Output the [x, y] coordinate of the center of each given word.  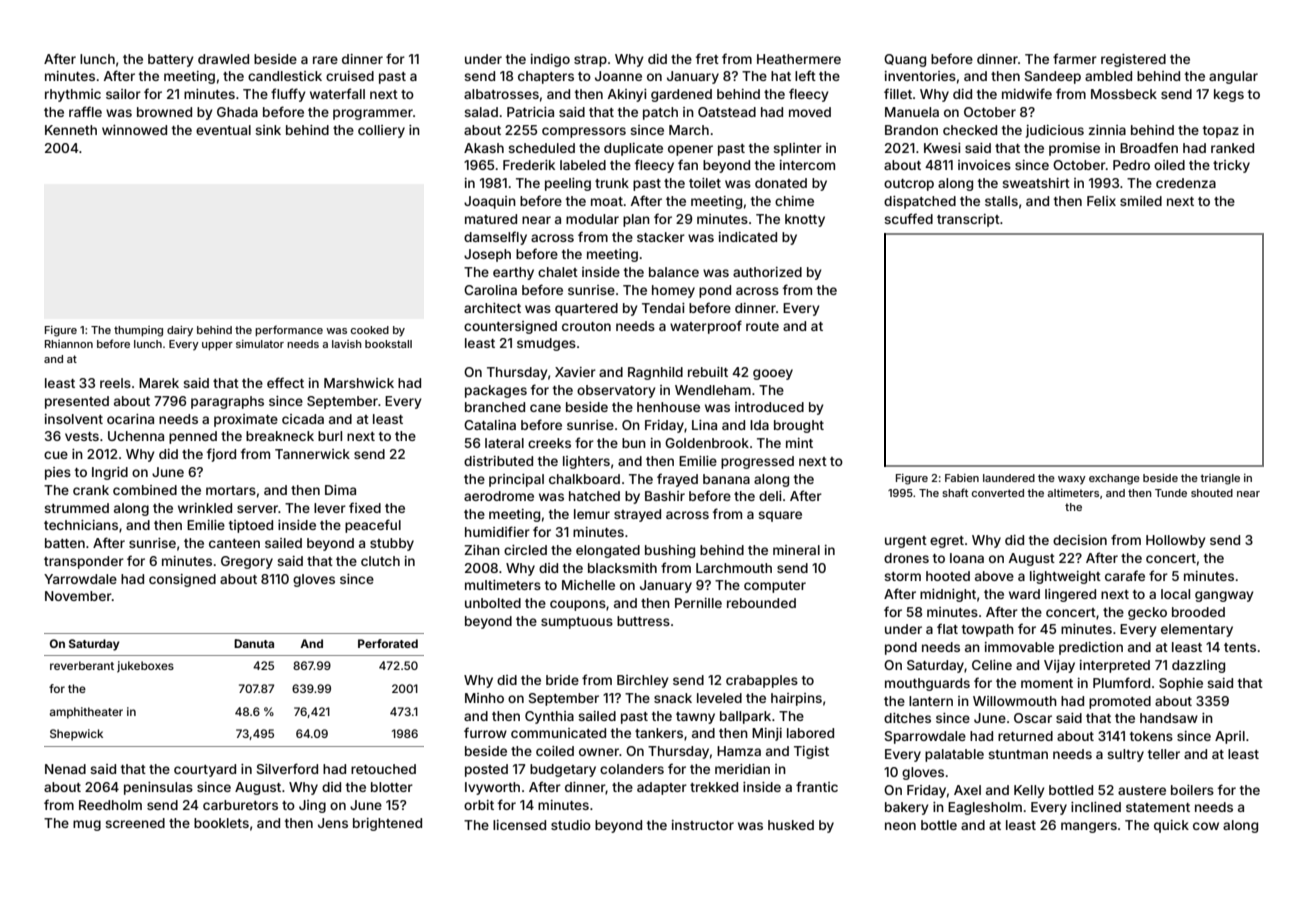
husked [791, 825]
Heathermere [799, 59]
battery [171, 60]
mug [87, 825]
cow [1206, 826]
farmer [1075, 58]
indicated [748, 237]
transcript [968, 220]
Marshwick [359, 383]
